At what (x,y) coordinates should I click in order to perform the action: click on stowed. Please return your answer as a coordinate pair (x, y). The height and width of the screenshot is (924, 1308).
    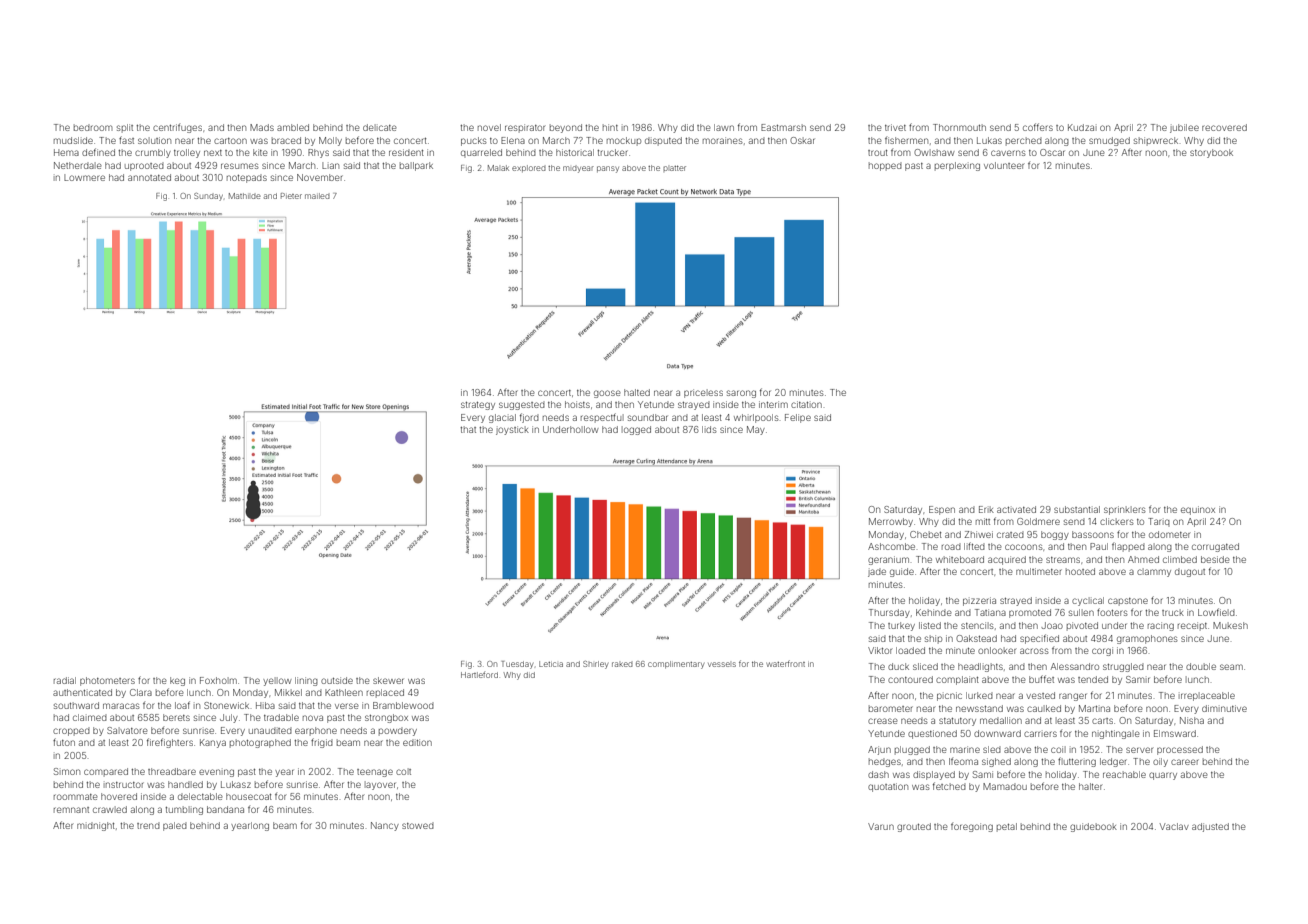
    Looking at the image, I should click on (418, 825).
